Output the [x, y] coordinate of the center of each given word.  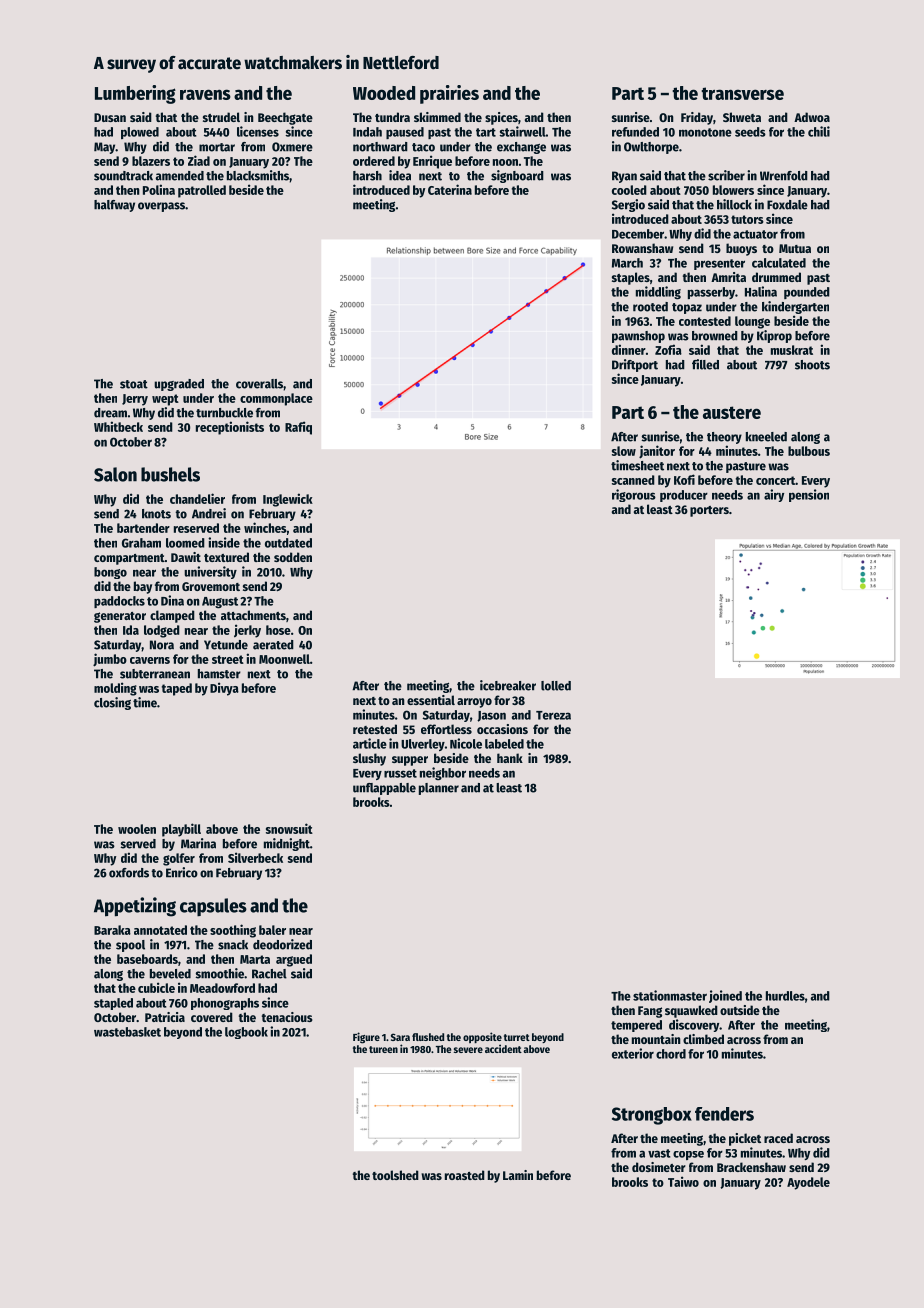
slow [624, 451]
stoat [134, 384]
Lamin [518, 1175]
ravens [205, 94]
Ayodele [808, 1183]
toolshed [395, 1175]
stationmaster [670, 995]
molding [115, 689]
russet [400, 773]
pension [809, 495]
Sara [400, 1037]
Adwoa [812, 117]
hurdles [785, 996]
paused [405, 133]
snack [233, 945]
